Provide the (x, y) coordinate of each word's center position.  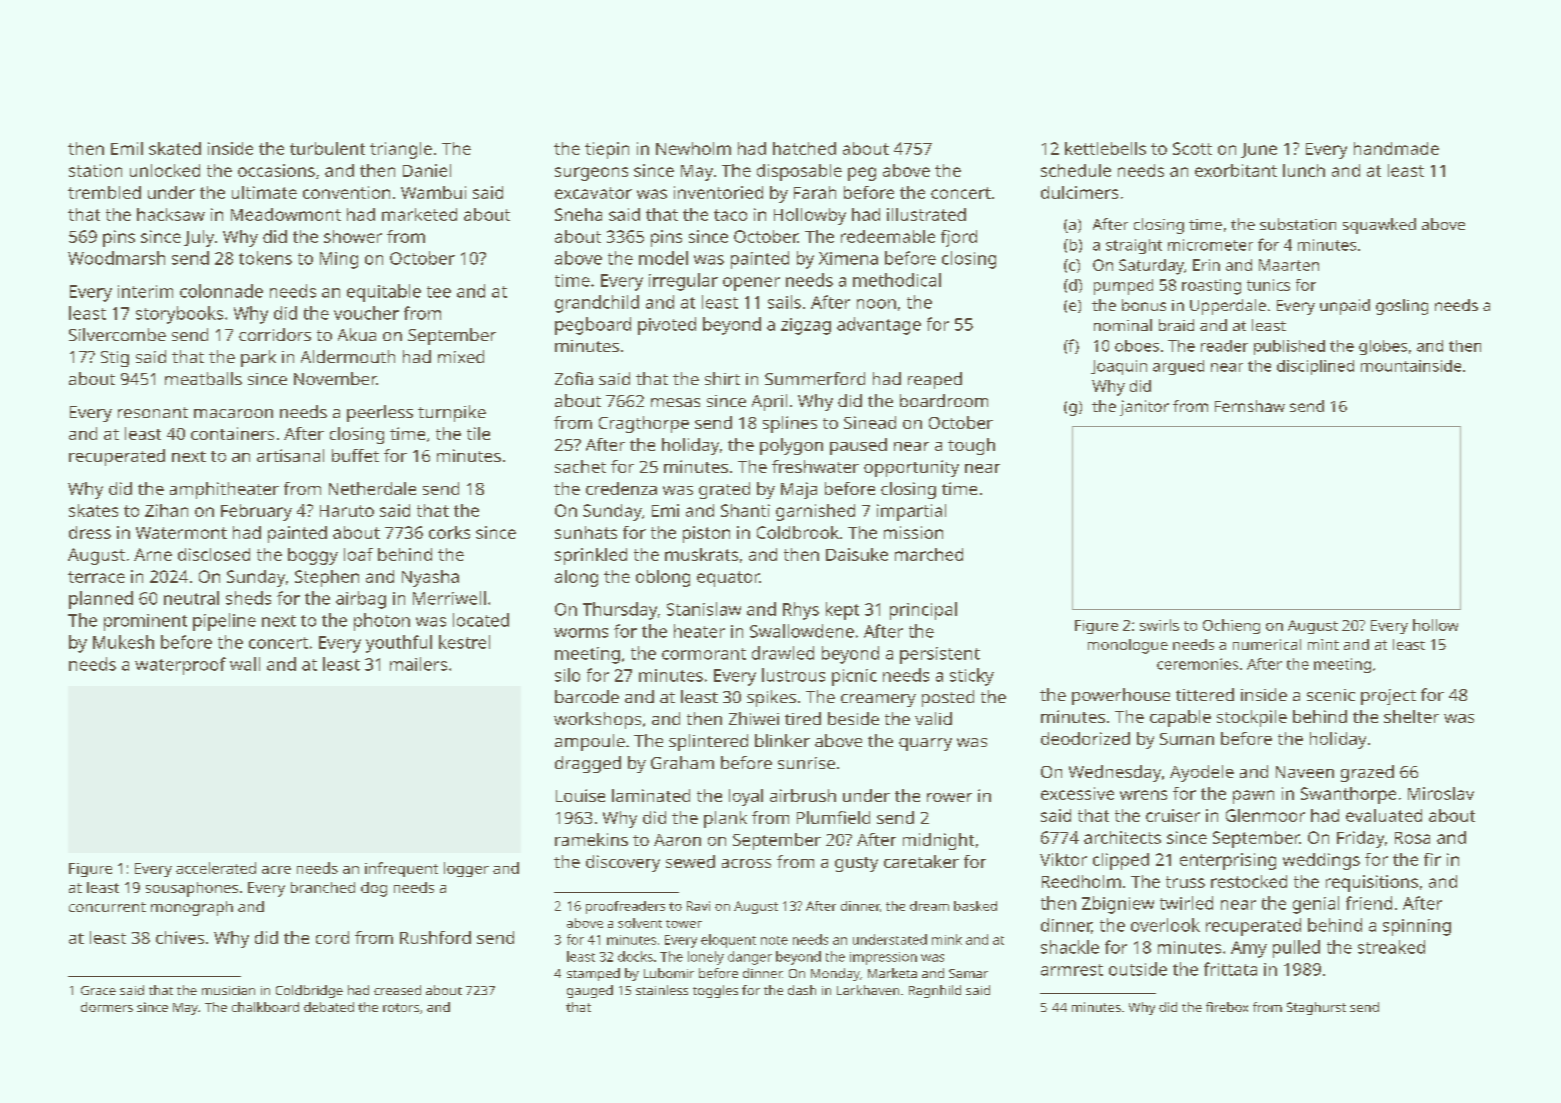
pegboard (593, 326)
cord (332, 937)
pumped (1123, 287)
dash (802, 990)
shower (353, 236)
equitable (384, 293)
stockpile (1252, 718)
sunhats (586, 532)
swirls (1159, 625)
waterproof (180, 666)
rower (949, 797)
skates (93, 510)
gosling (1402, 307)
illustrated (926, 214)
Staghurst (1316, 1008)
